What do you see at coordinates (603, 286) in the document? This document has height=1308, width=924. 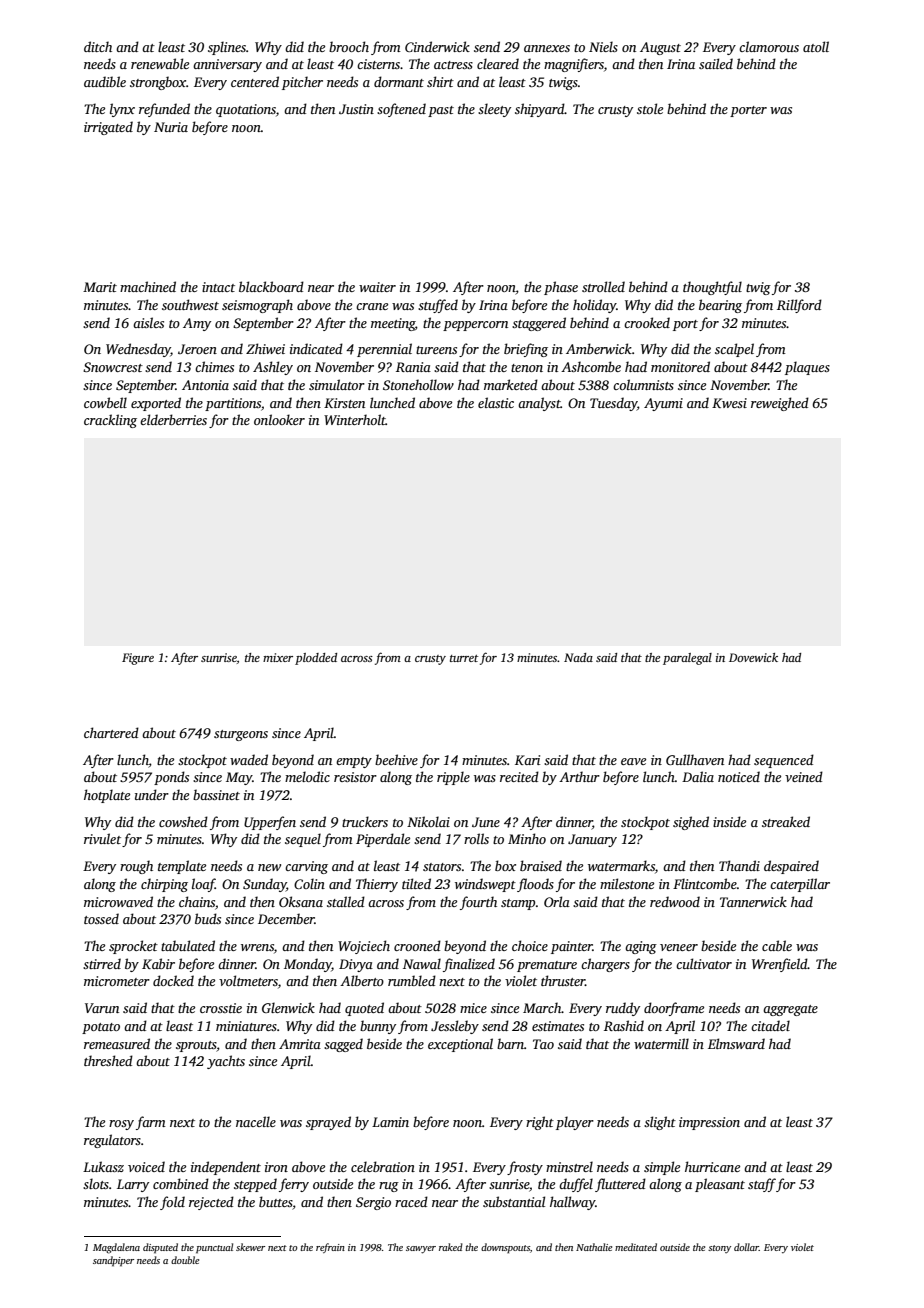 I see `strolled` at bounding box center [603, 286].
